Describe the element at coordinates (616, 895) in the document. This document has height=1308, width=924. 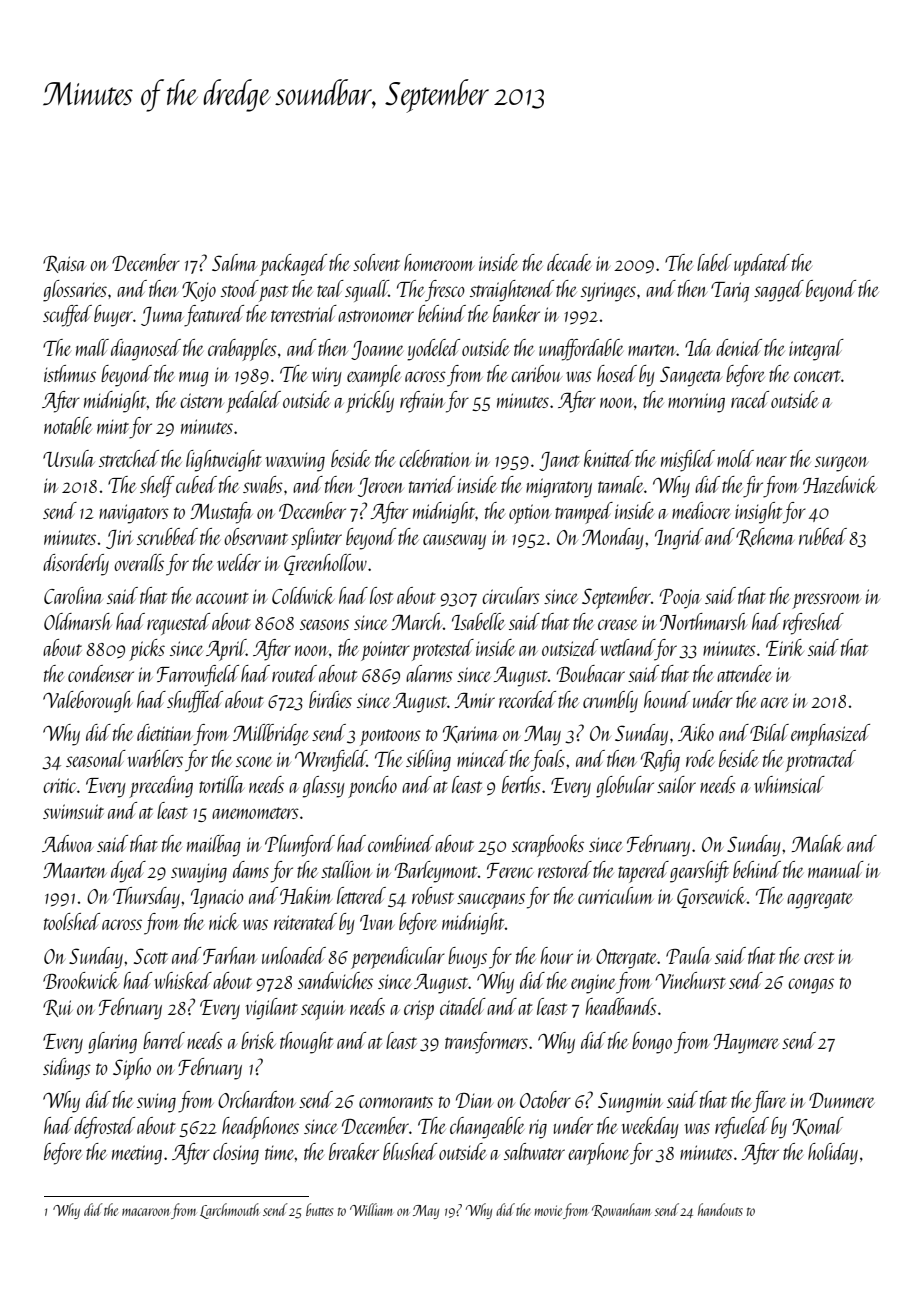
I see `curriculum` at that location.
